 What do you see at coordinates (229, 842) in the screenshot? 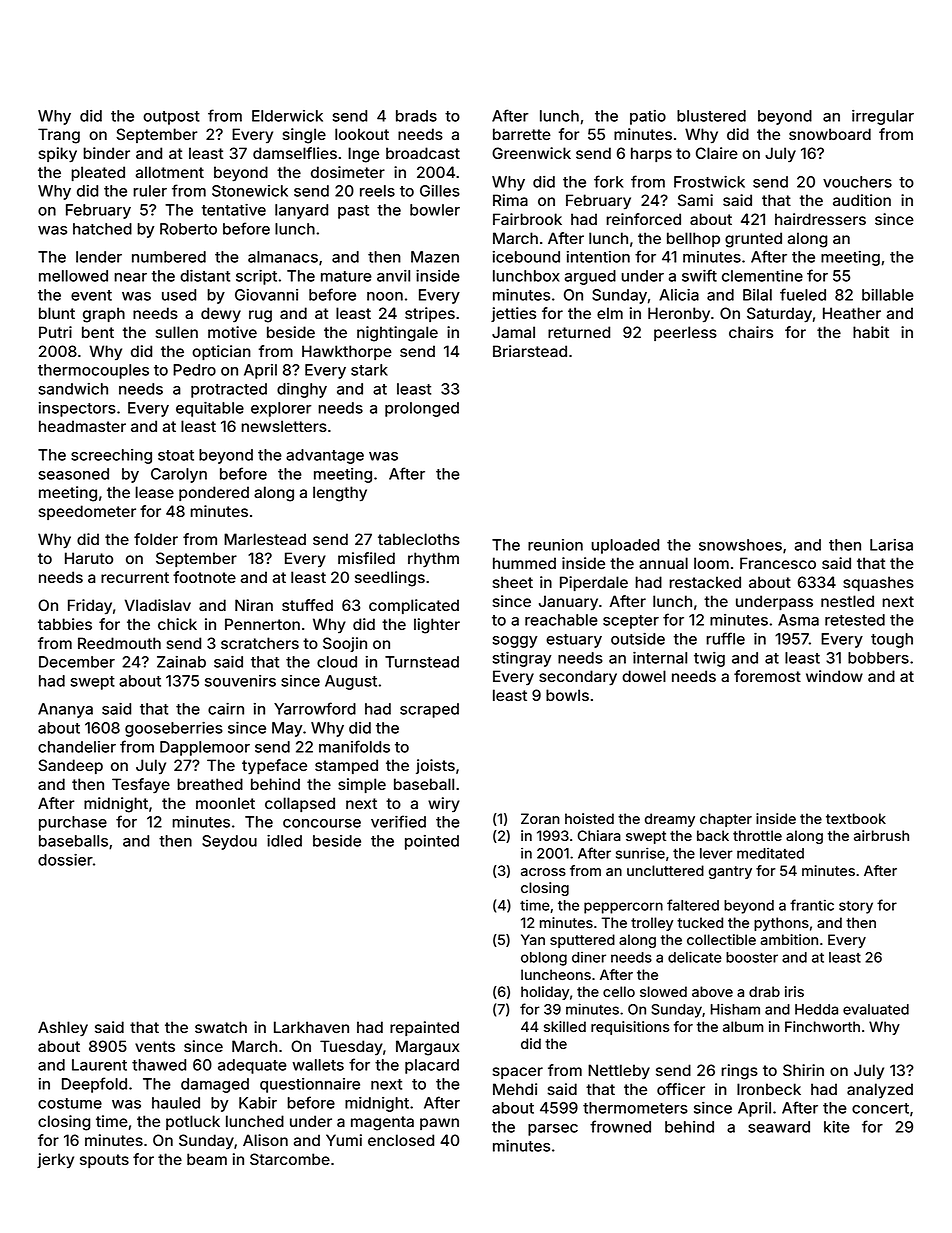
I see `Seydou` at bounding box center [229, 842].
